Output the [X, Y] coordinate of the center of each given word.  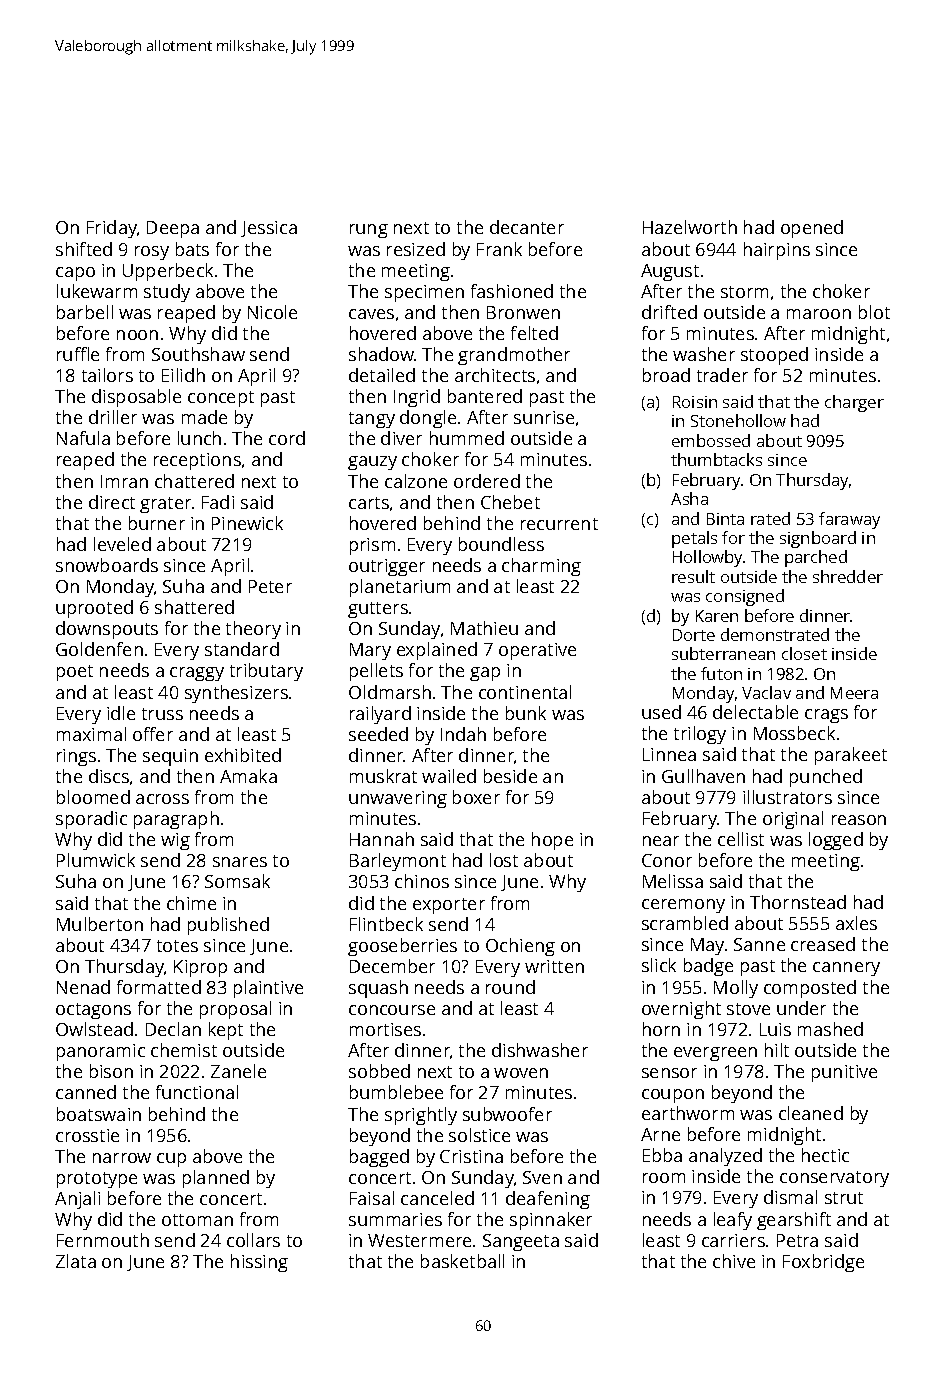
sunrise [544, 417]
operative [537, 651]
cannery [846, 969]
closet [804, 653]
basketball [462, 1261]
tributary [266, 672]
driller [113, 417]
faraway [849, 520]
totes [177, 946]
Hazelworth [690, 227]
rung [369, 231]
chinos [422, 881]
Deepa [173, 229]
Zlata [76, 1261]
